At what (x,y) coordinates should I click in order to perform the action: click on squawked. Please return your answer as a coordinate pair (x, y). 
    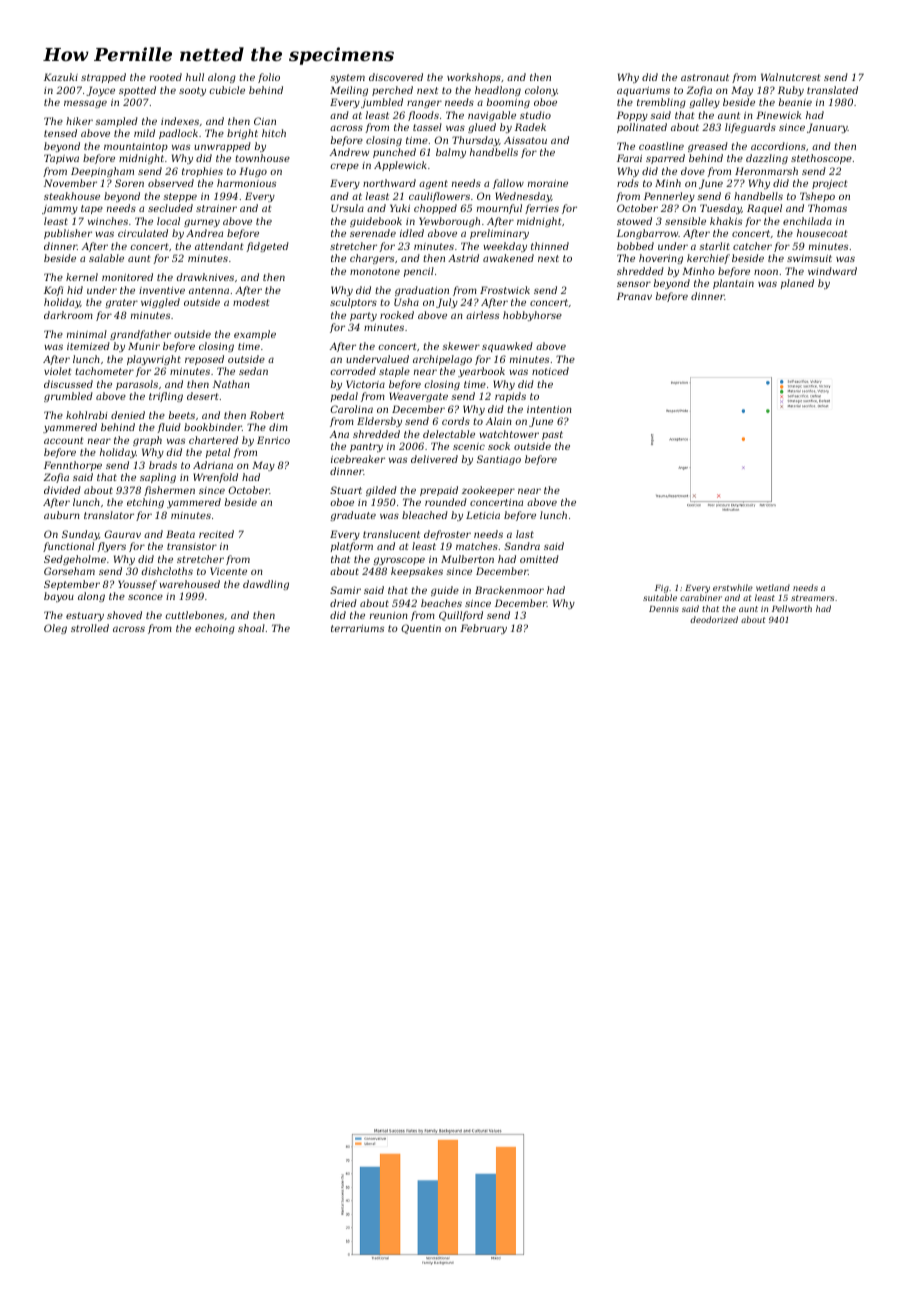
    Looking at the image, I should click on (507, 347).
